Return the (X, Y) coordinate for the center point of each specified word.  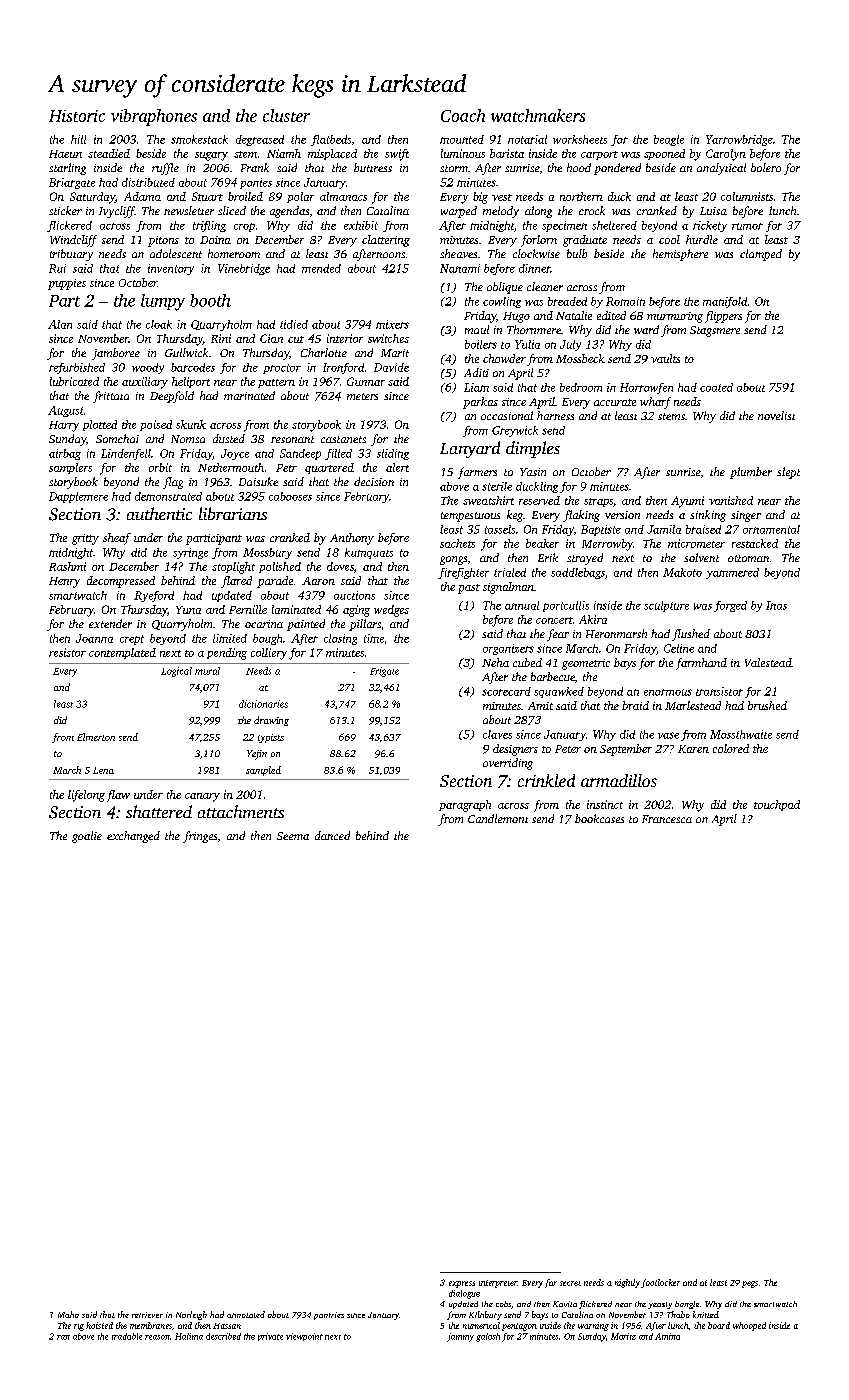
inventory (171, 269)
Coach (463, 115)
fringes (200, 837)
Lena (103, 770)
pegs (750, 1284)
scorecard (506, 691)
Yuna (188, 610)
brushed (767, 705)
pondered (617, 169)
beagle (669, 140)
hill (78, 139)
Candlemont (498, 818)
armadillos (619, 780)
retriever (147, 1315)
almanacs (343, 196)
